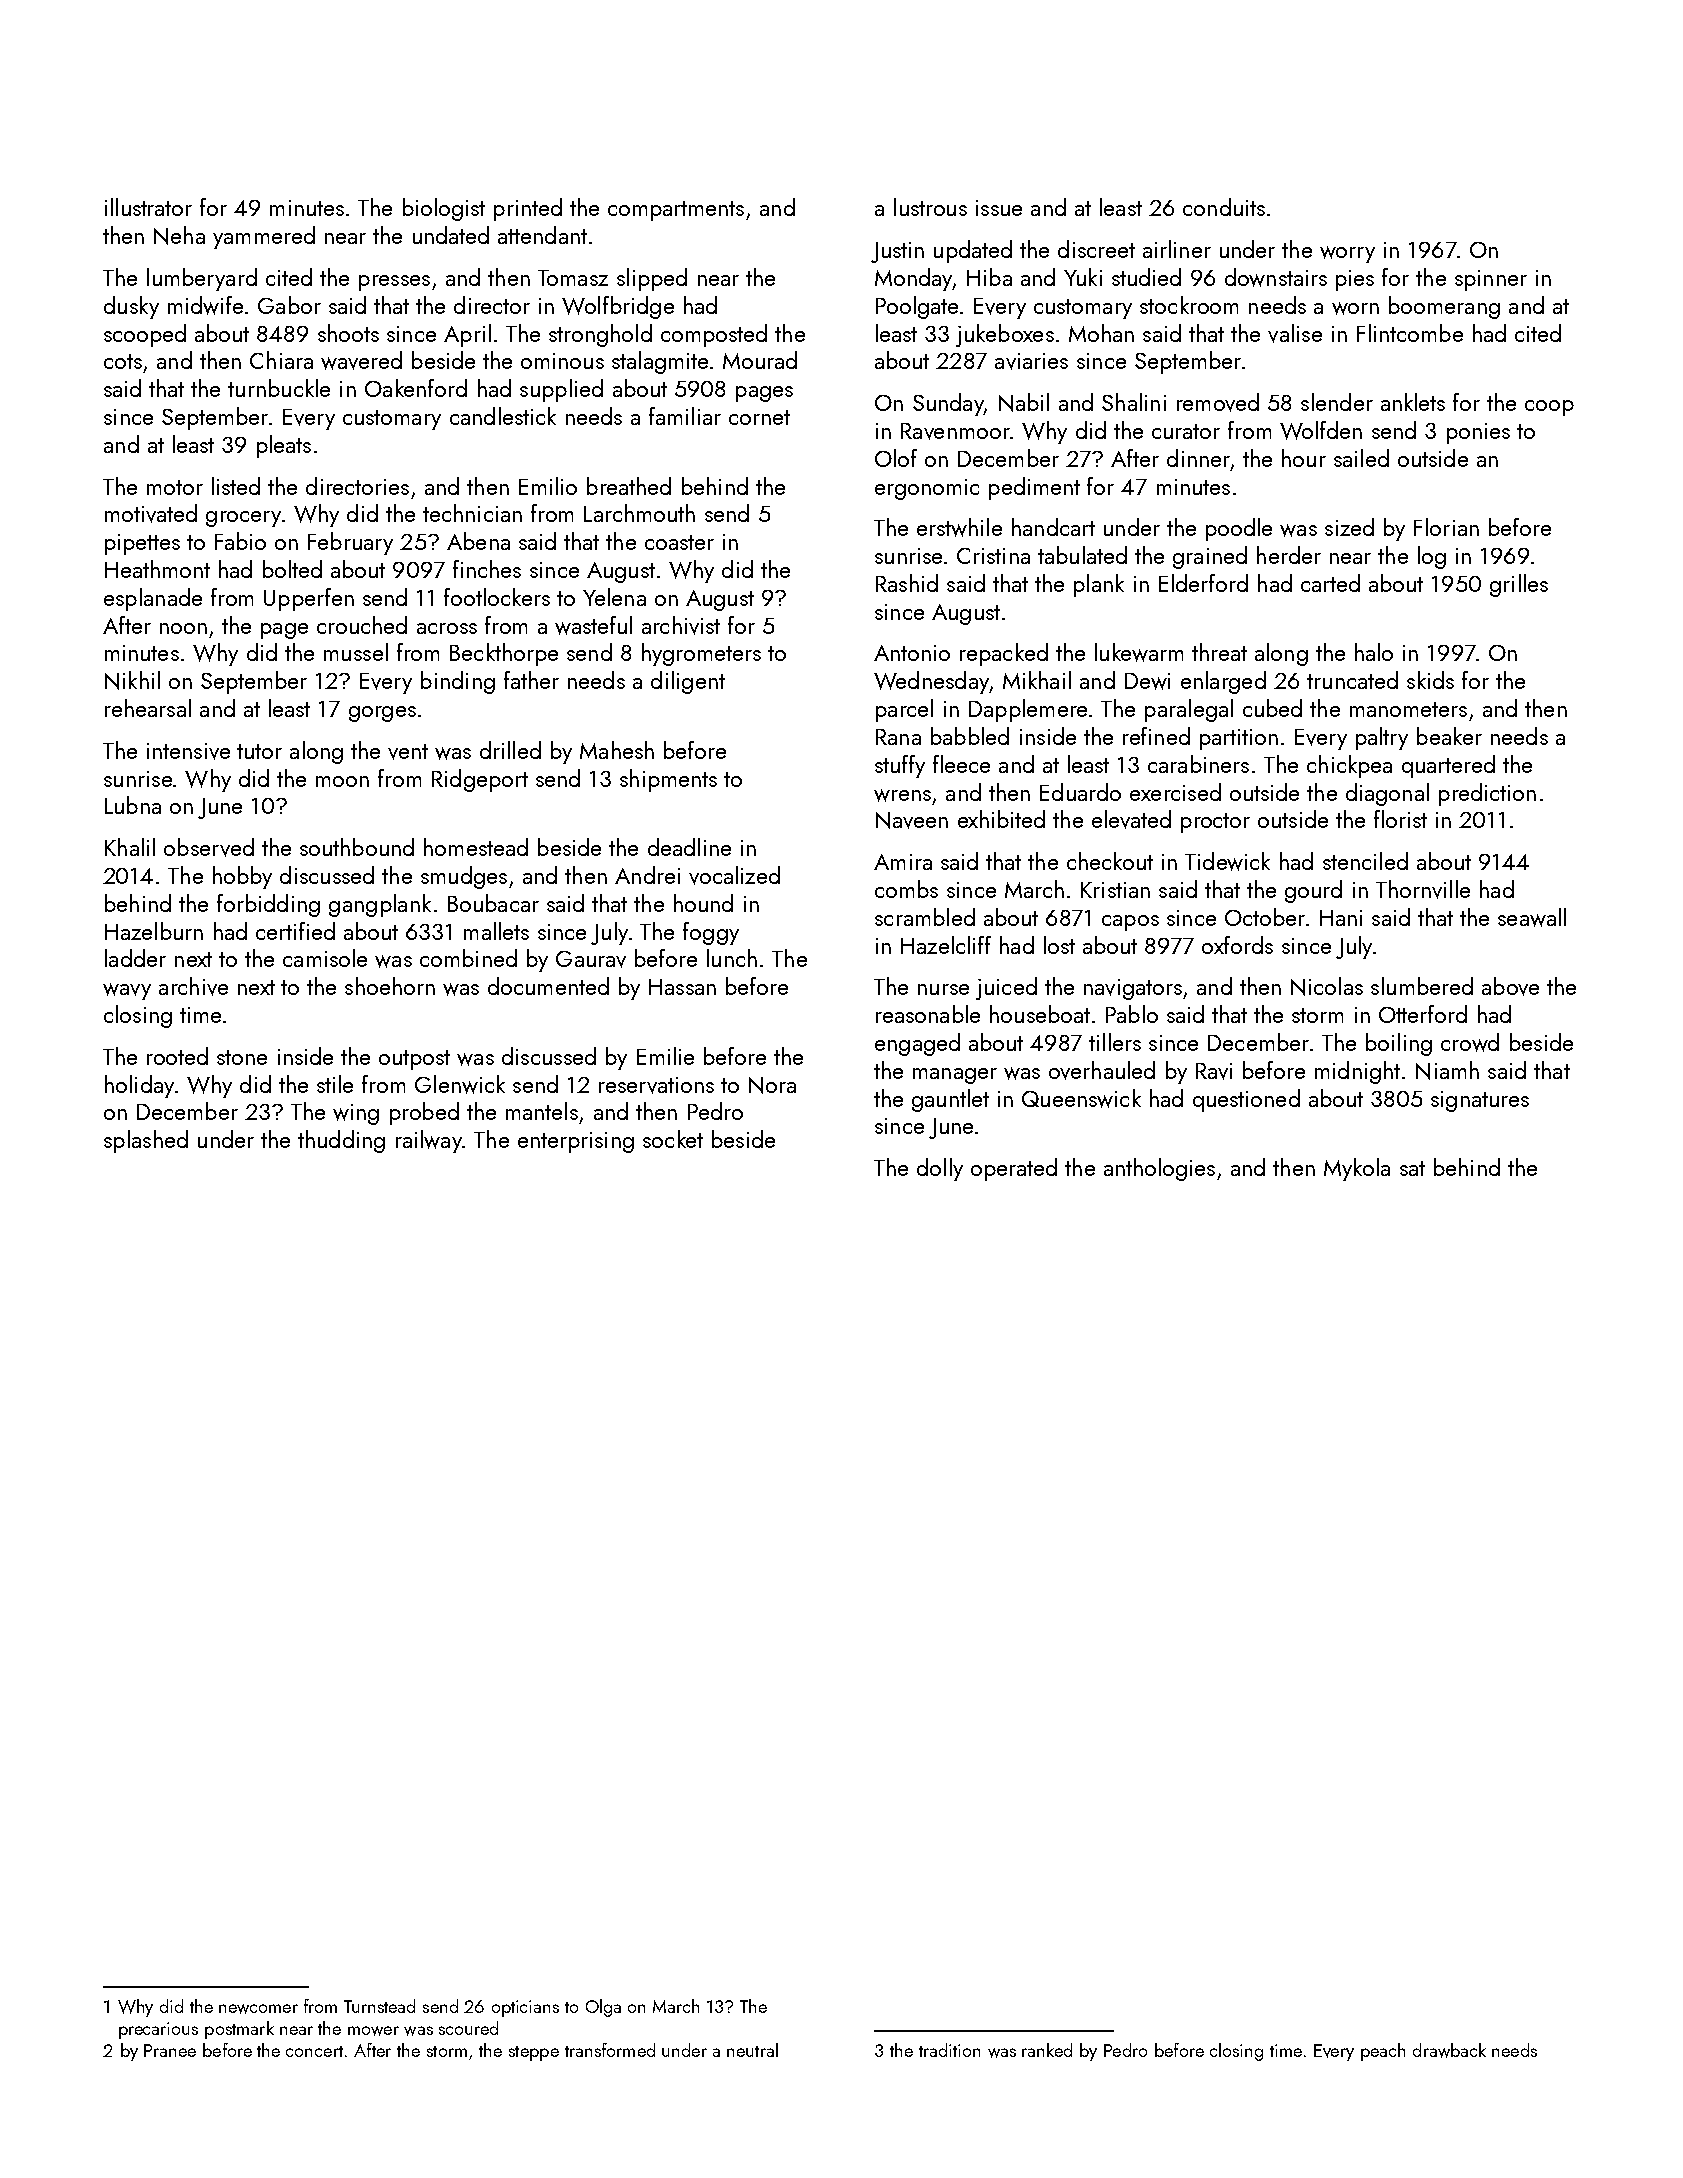 This document has height=2178, width=1683. I want to click on dolly, so click(940, 1169).
